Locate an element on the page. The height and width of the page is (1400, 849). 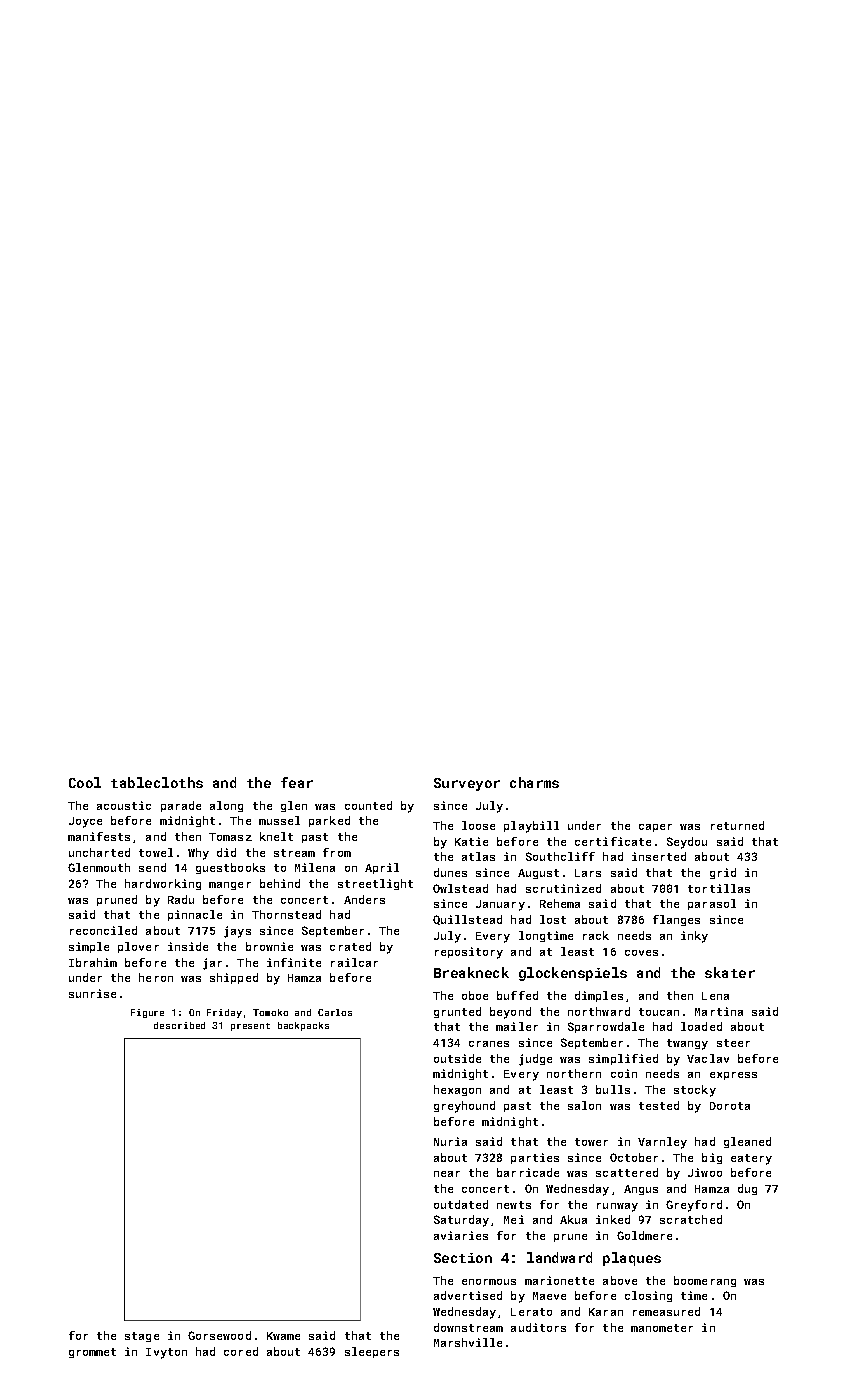
Joyce is located at coordinates (85, 822).
